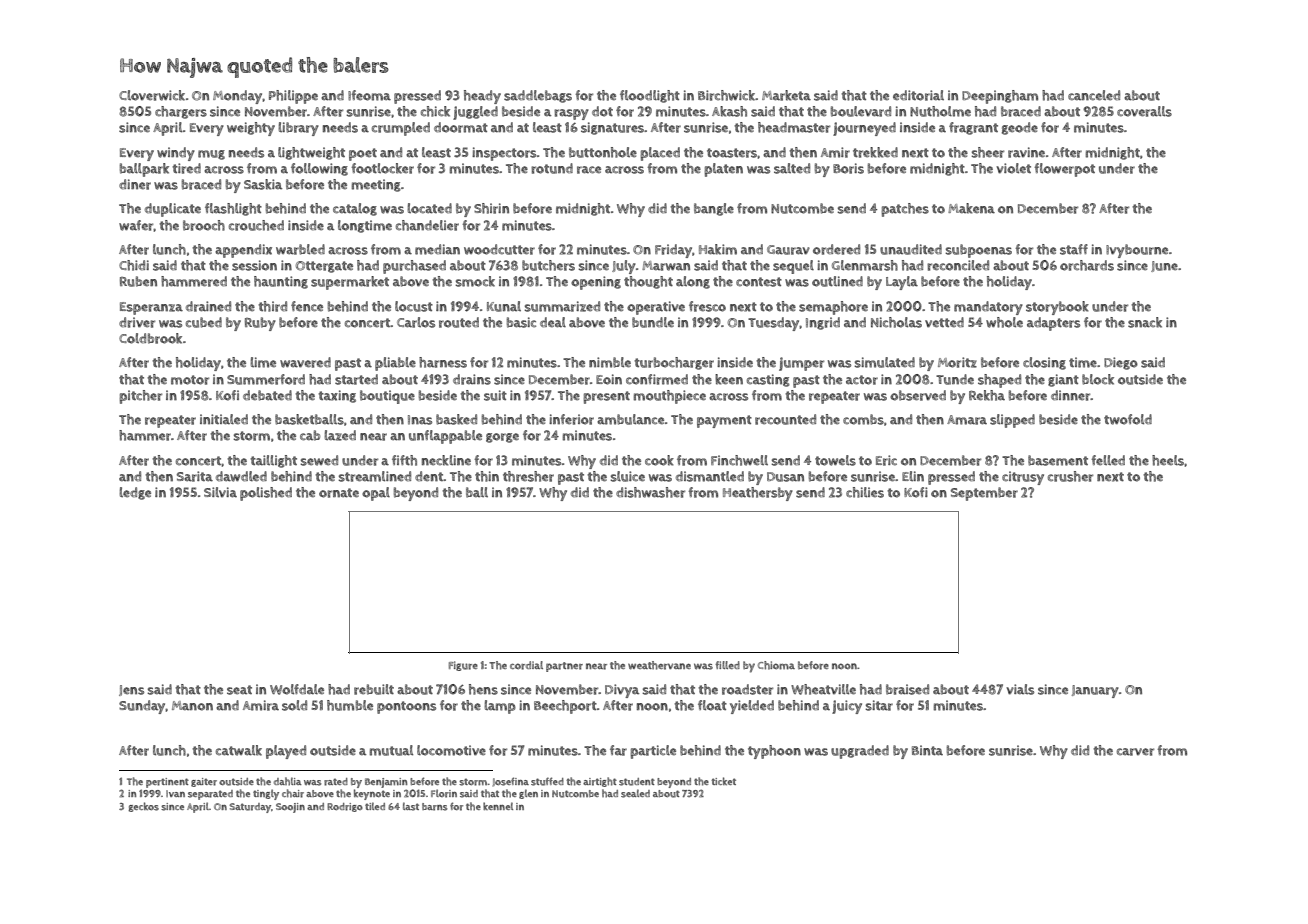 The width and height of the page is (1308, 924). Describe the element at coordinates (650, 492) in the page. I see `dishwasher` at that location.
